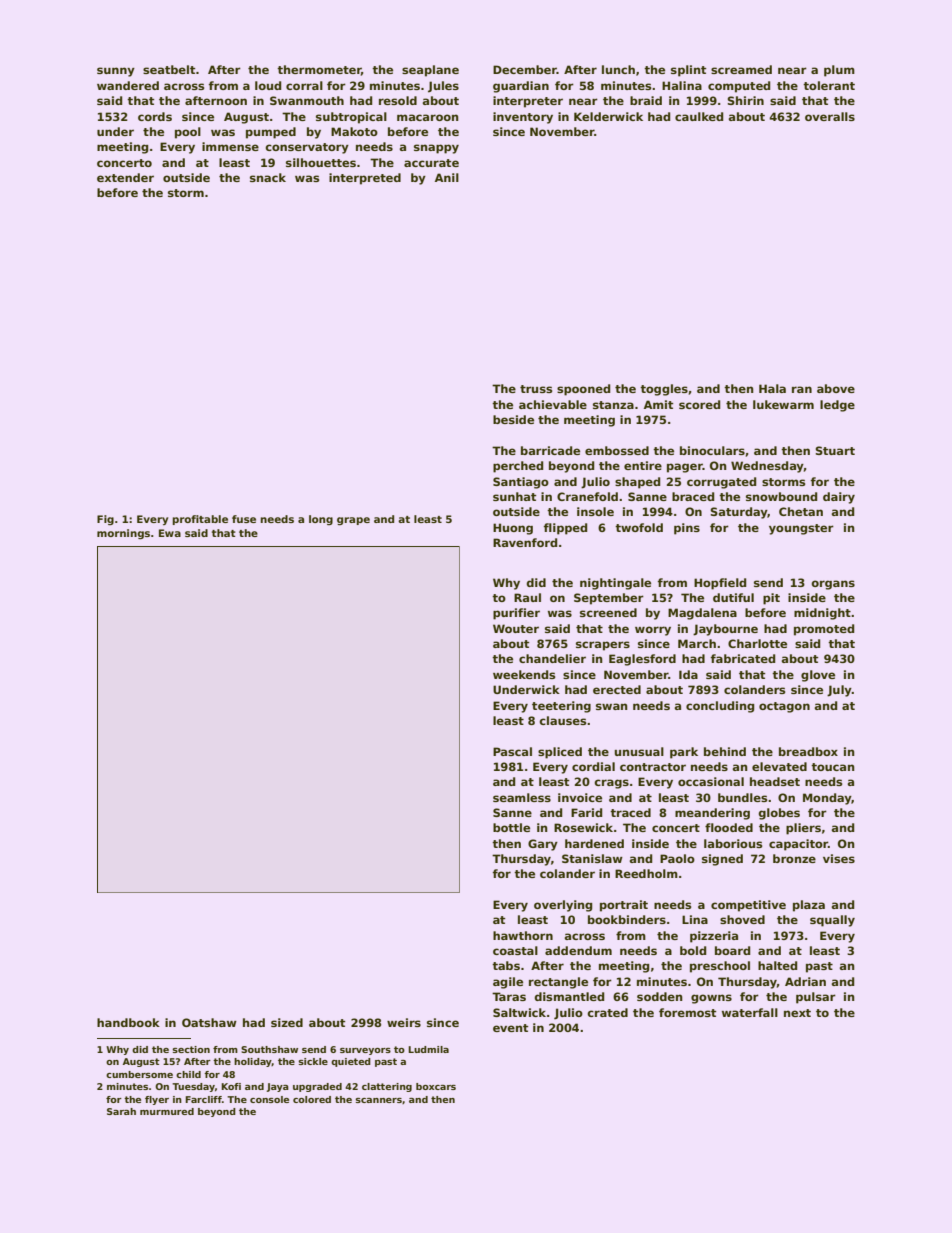 The image size is (952, 1233). Describe the element at coordinates (618, 69) in the screenshot. I see `lunch` at that location.
